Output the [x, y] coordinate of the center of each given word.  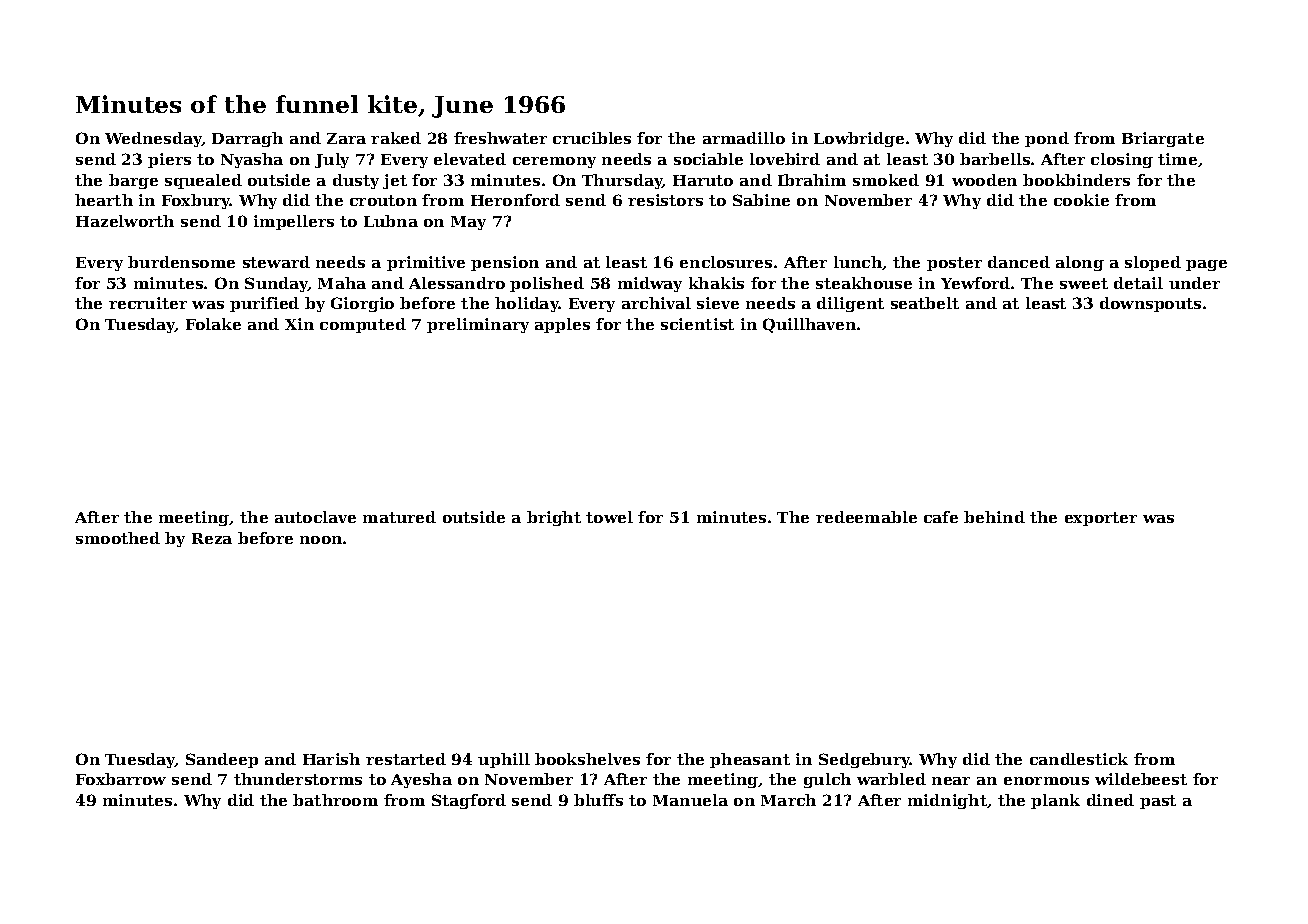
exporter [1101, 519]
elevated [470, 159]
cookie [1081, 200]
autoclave [315, 517]
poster [954, 264]
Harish [331, 759]
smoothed [118, 538]
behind [994, 517]
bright [554, 518]
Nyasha [252, 160]
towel [609, 517]
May [468, 223]
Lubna [391, 221]
